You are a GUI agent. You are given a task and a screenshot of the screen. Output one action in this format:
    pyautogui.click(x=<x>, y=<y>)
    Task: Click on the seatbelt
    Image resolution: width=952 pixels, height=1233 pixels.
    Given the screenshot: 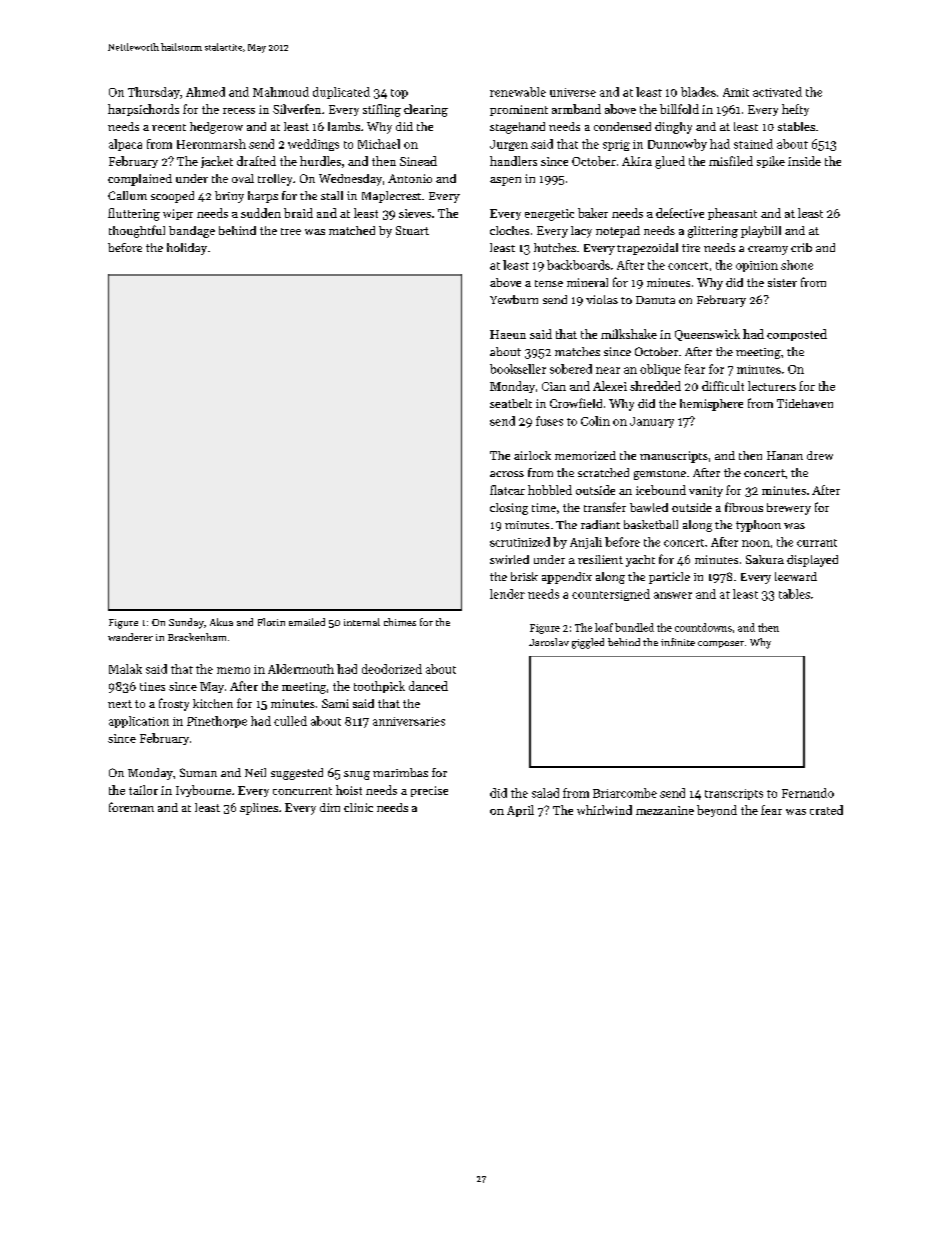 What is the action you would take?
    pyautogui.click(x=511, y=403)
